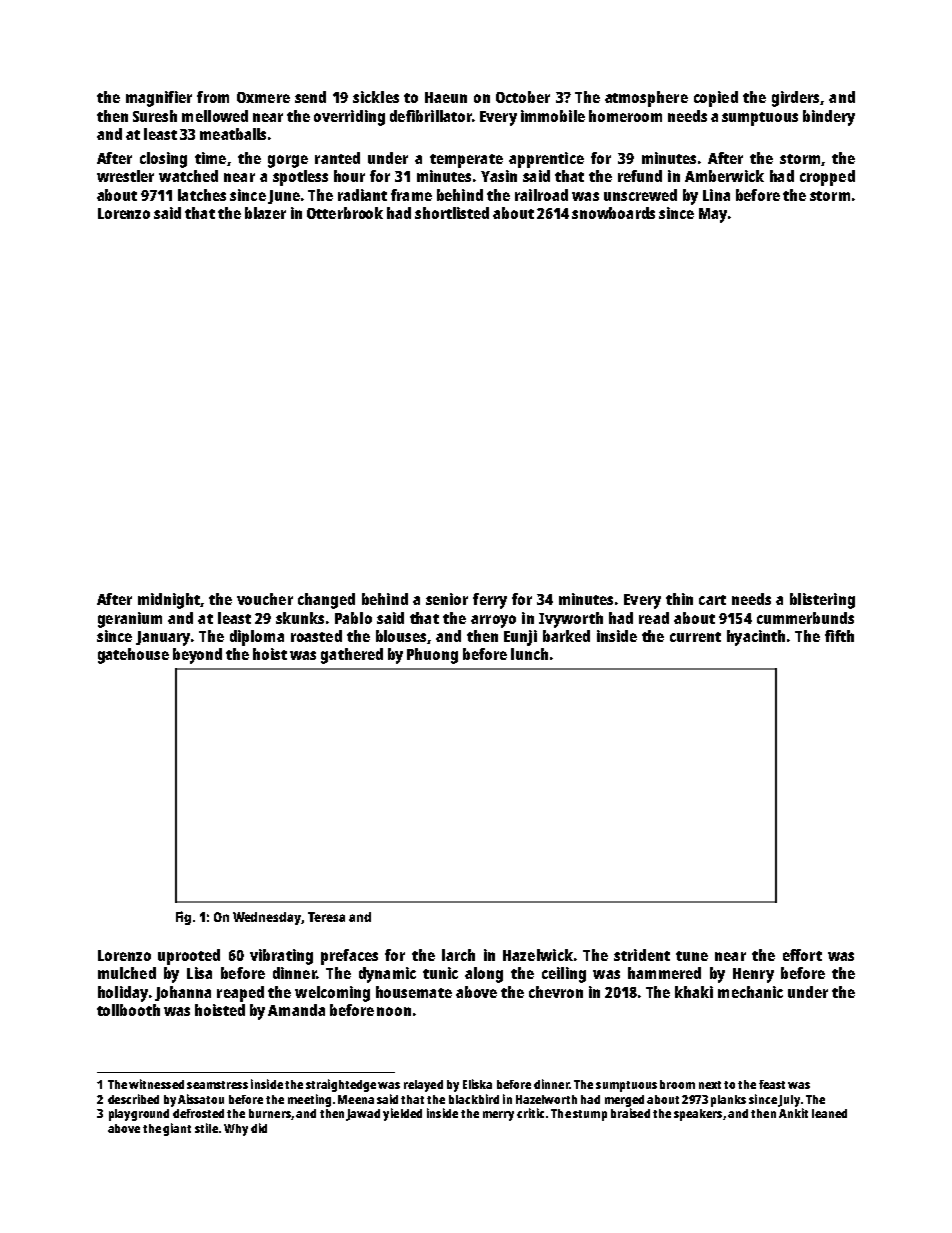 The image size is (952, 1233). I want to click on May, so click(713, 215).
